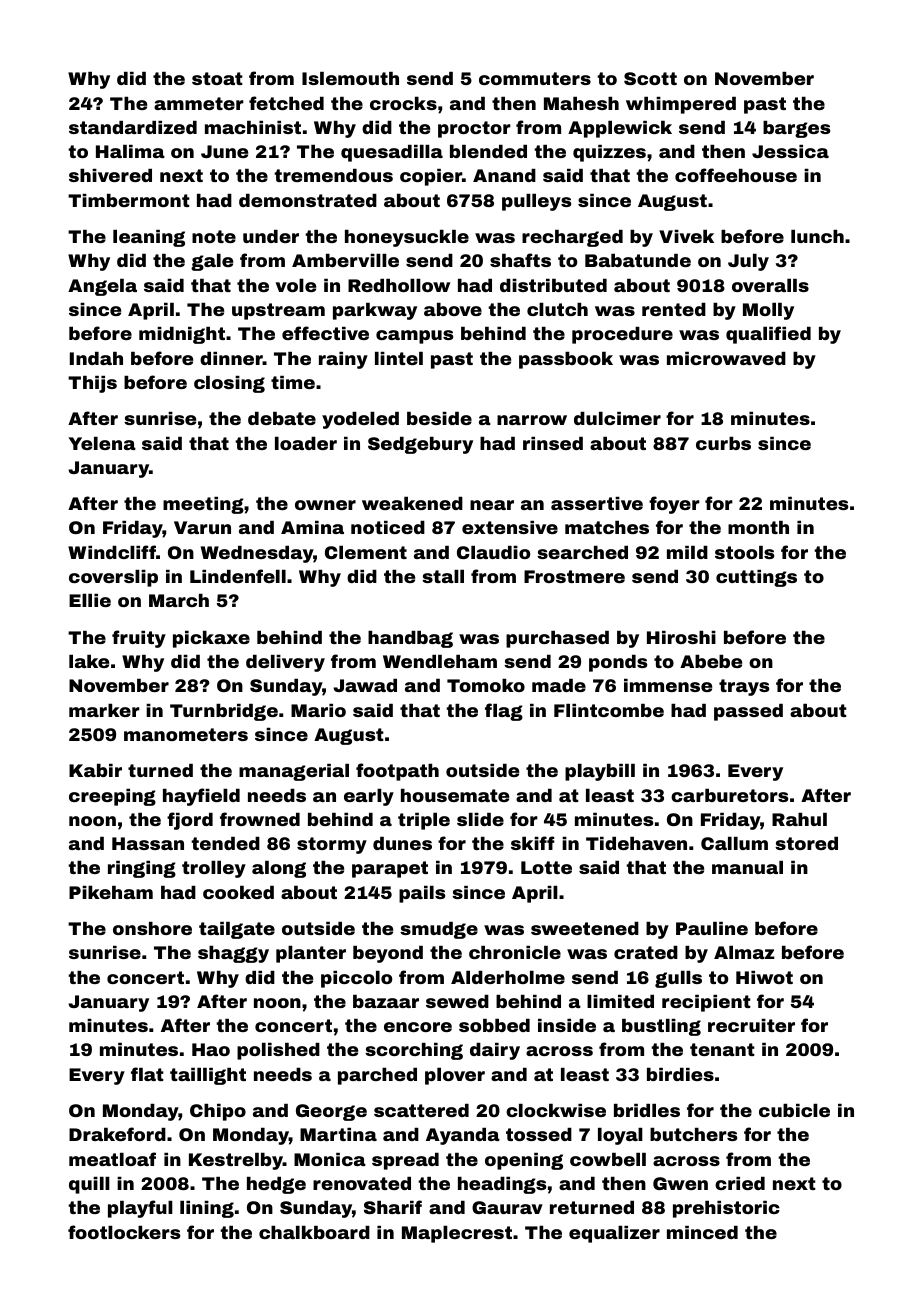 The image size is (924, 1308). What do you see at coordinates (768, 335) in the screenshot?
I see `qualified` at bounding box center [768, 335].
